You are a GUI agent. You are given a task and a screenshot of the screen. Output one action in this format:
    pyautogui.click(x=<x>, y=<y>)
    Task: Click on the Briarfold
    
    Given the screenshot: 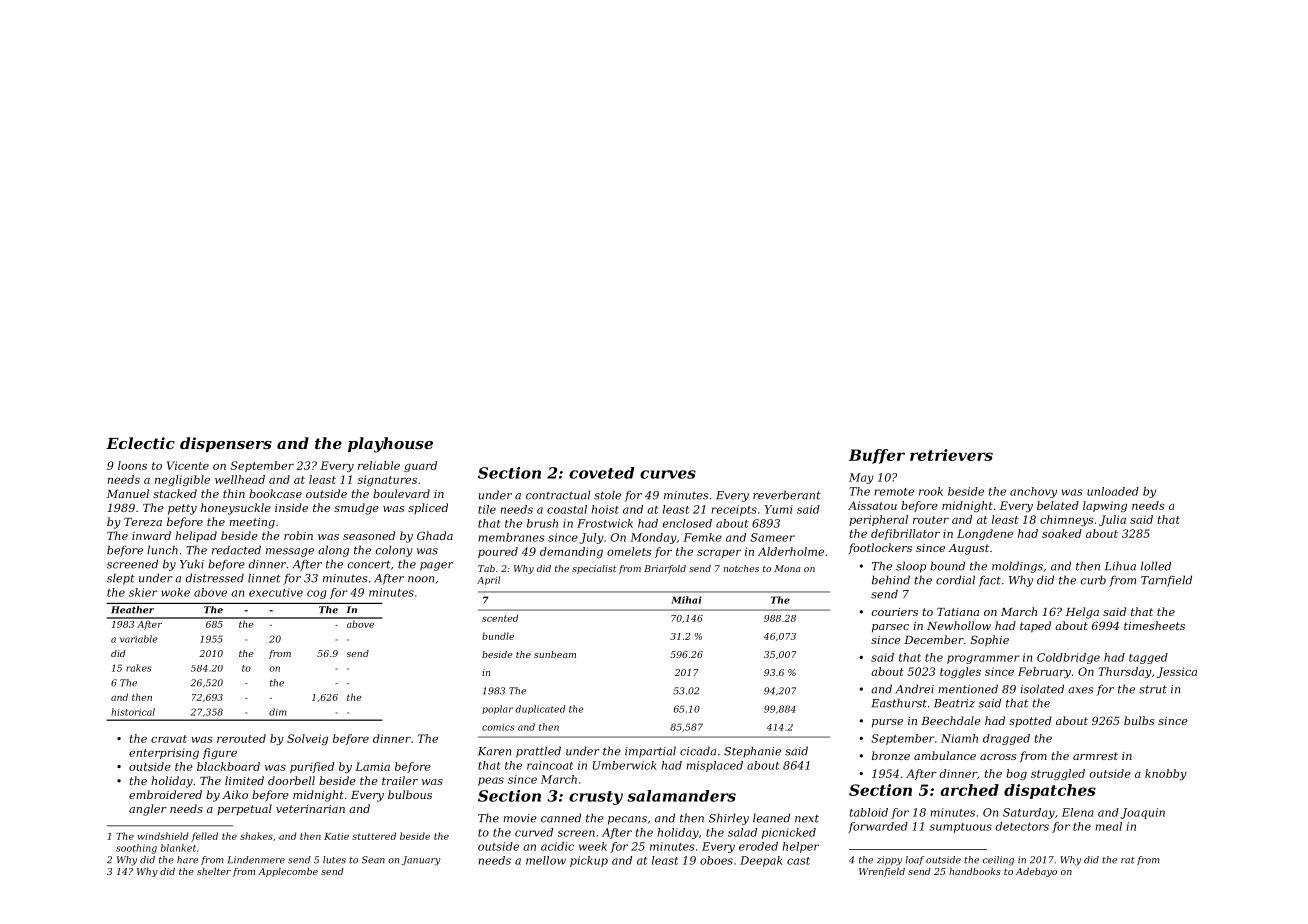 What is the action you would take?
    pyautogui.click(x=665, y=569)
